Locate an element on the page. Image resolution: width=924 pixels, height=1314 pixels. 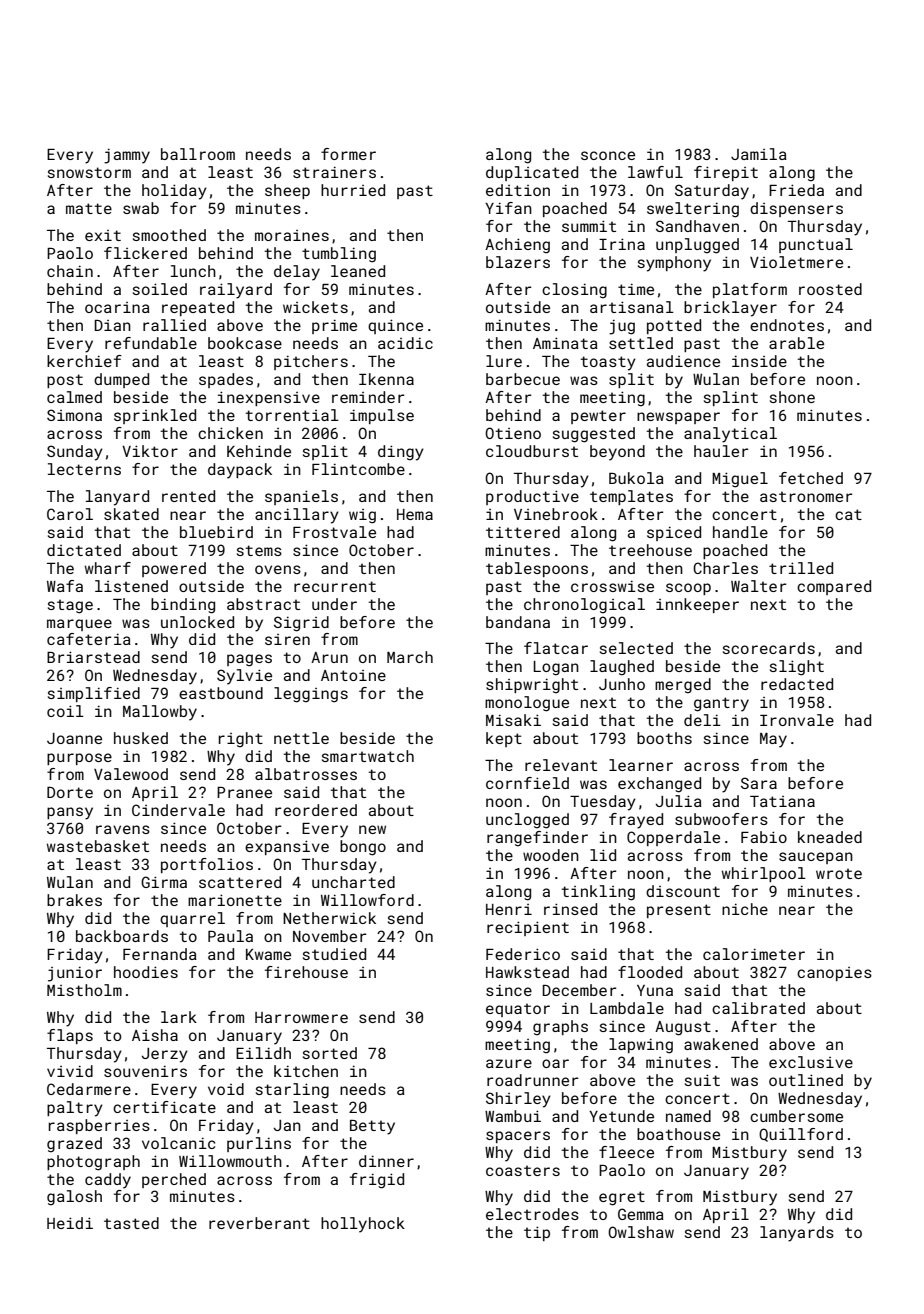
Fernanda is located at coordinates (160, 954).
